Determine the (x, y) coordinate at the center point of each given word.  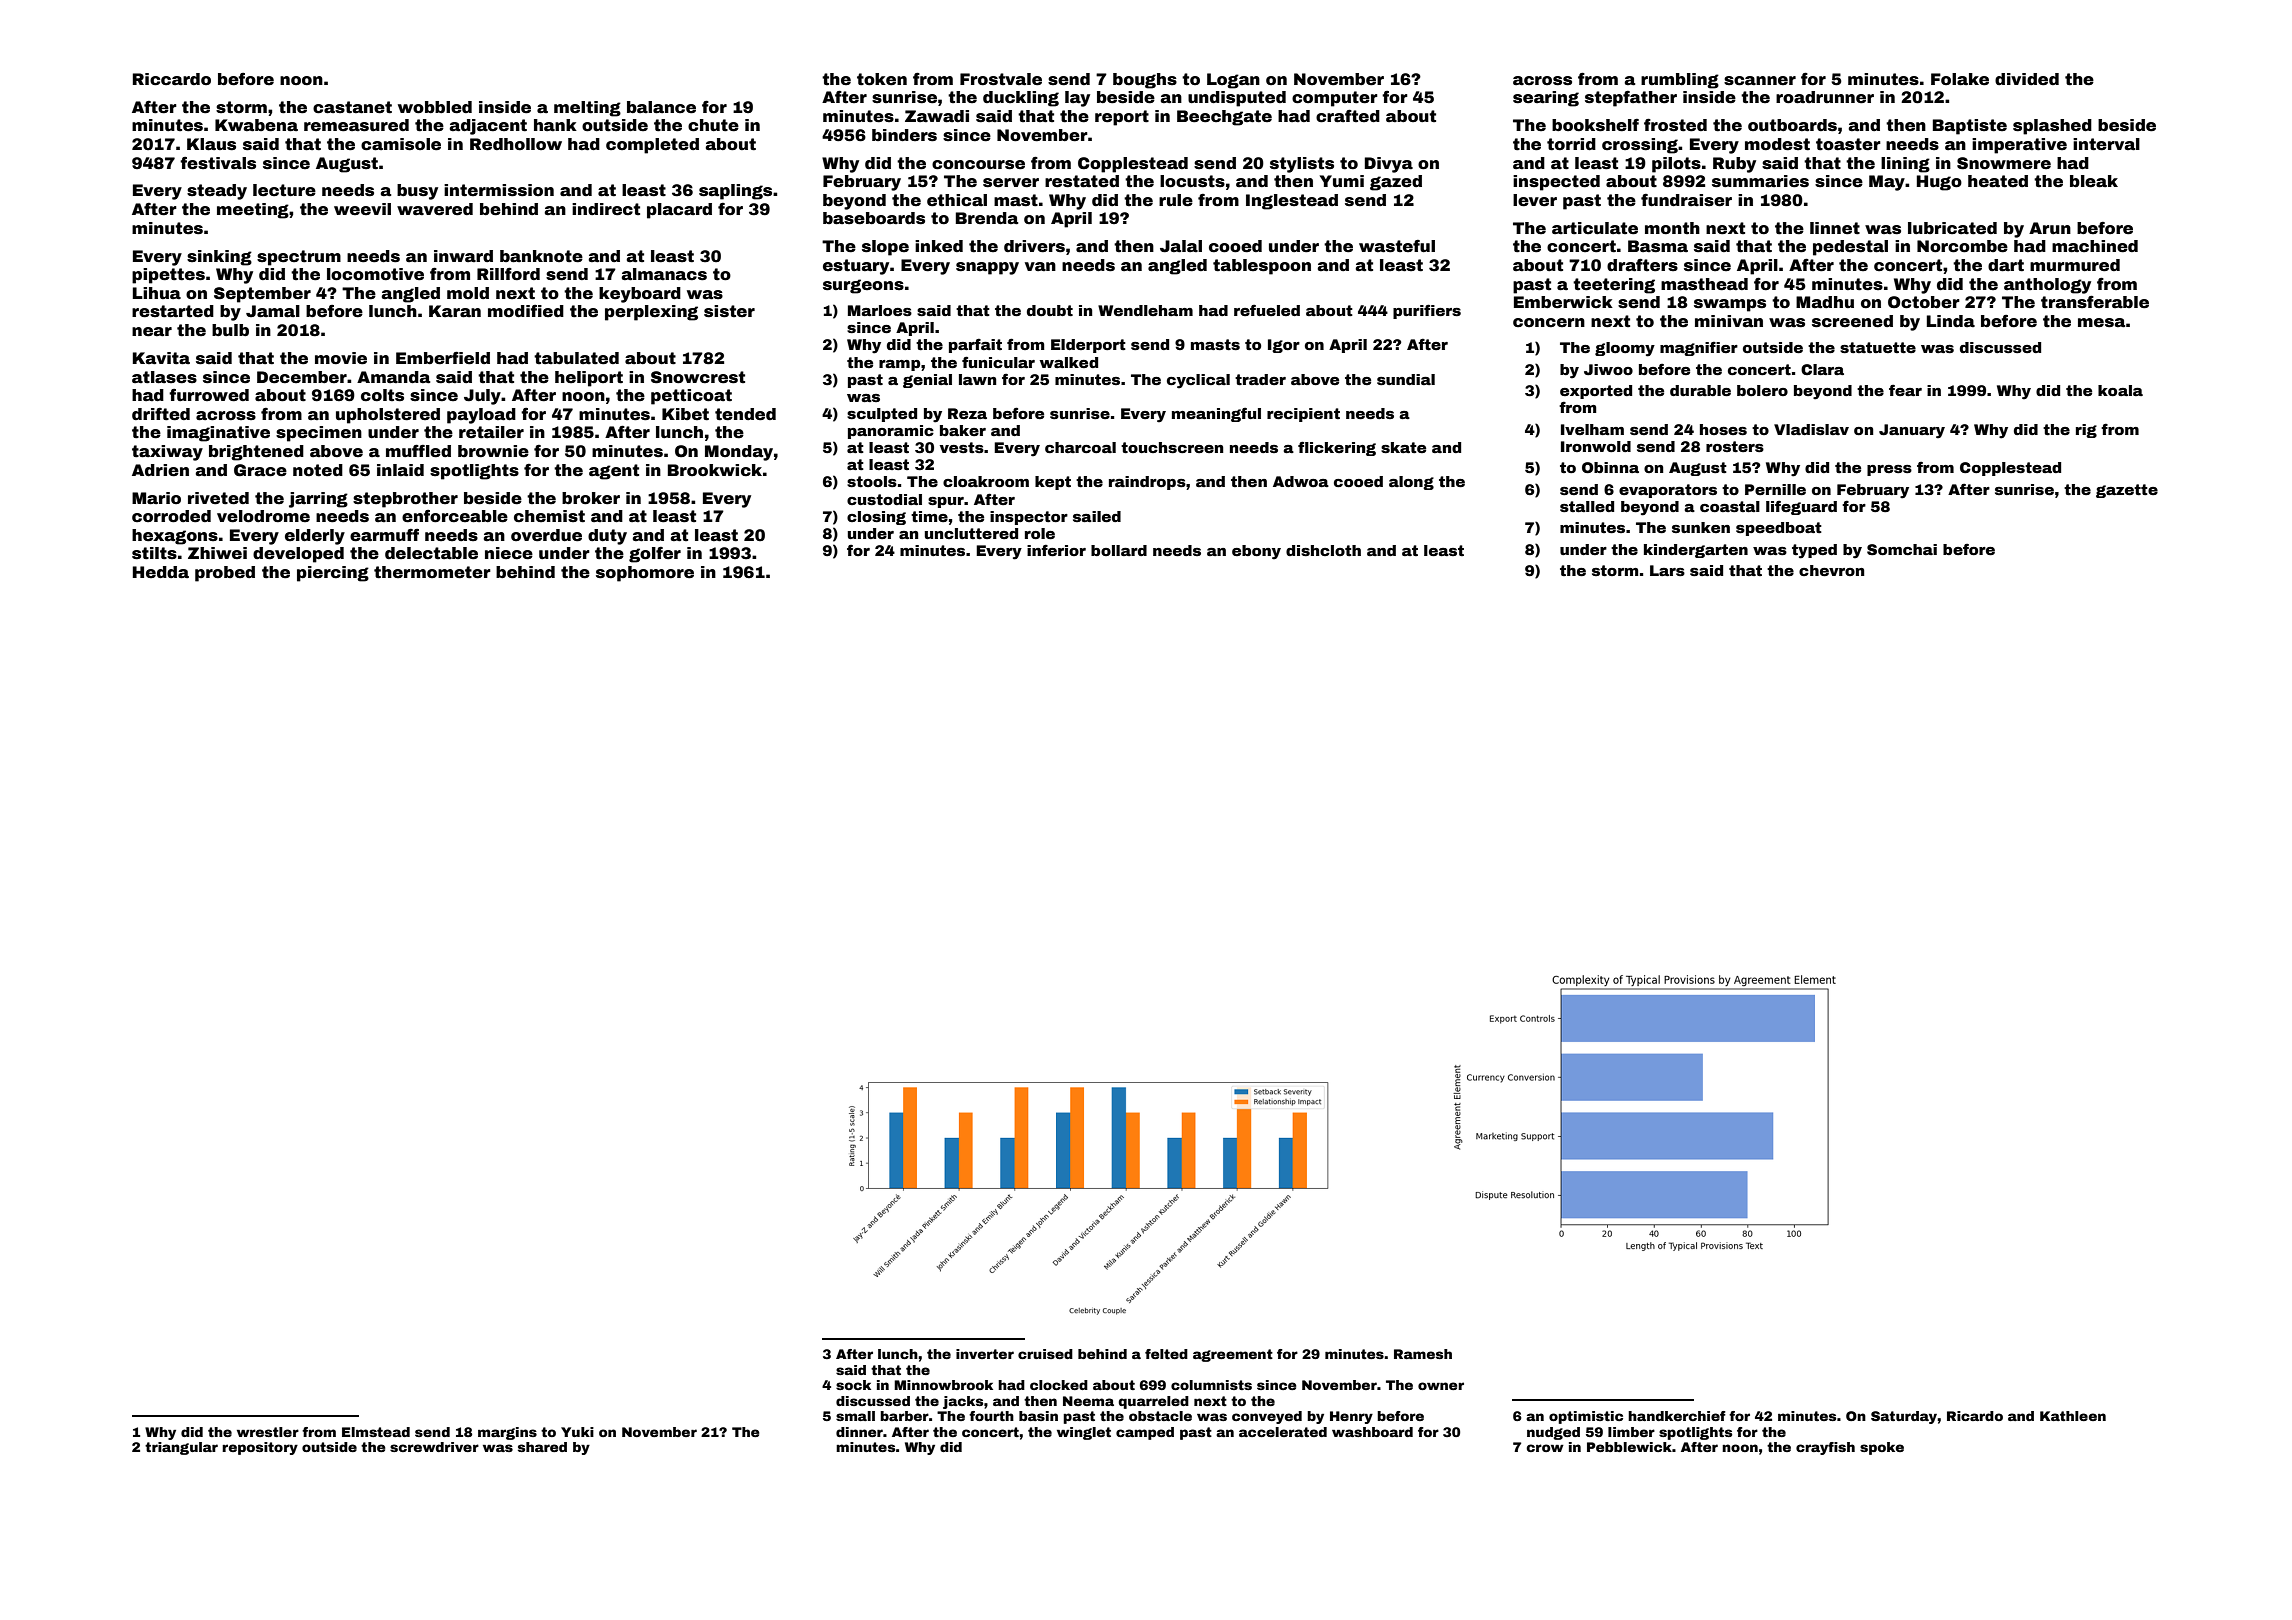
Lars (1667, 570)
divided (2027, 79)
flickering (1337, 448)
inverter (985, 1354)
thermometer (432, 572)
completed (652, 146)
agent (614, 472)
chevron (1831, 570)
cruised (1045, 1354)
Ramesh (1423, 1354)
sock (853, 1385)
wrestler (268, 1432)
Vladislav (1811, 429)
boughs (1145, 81)
